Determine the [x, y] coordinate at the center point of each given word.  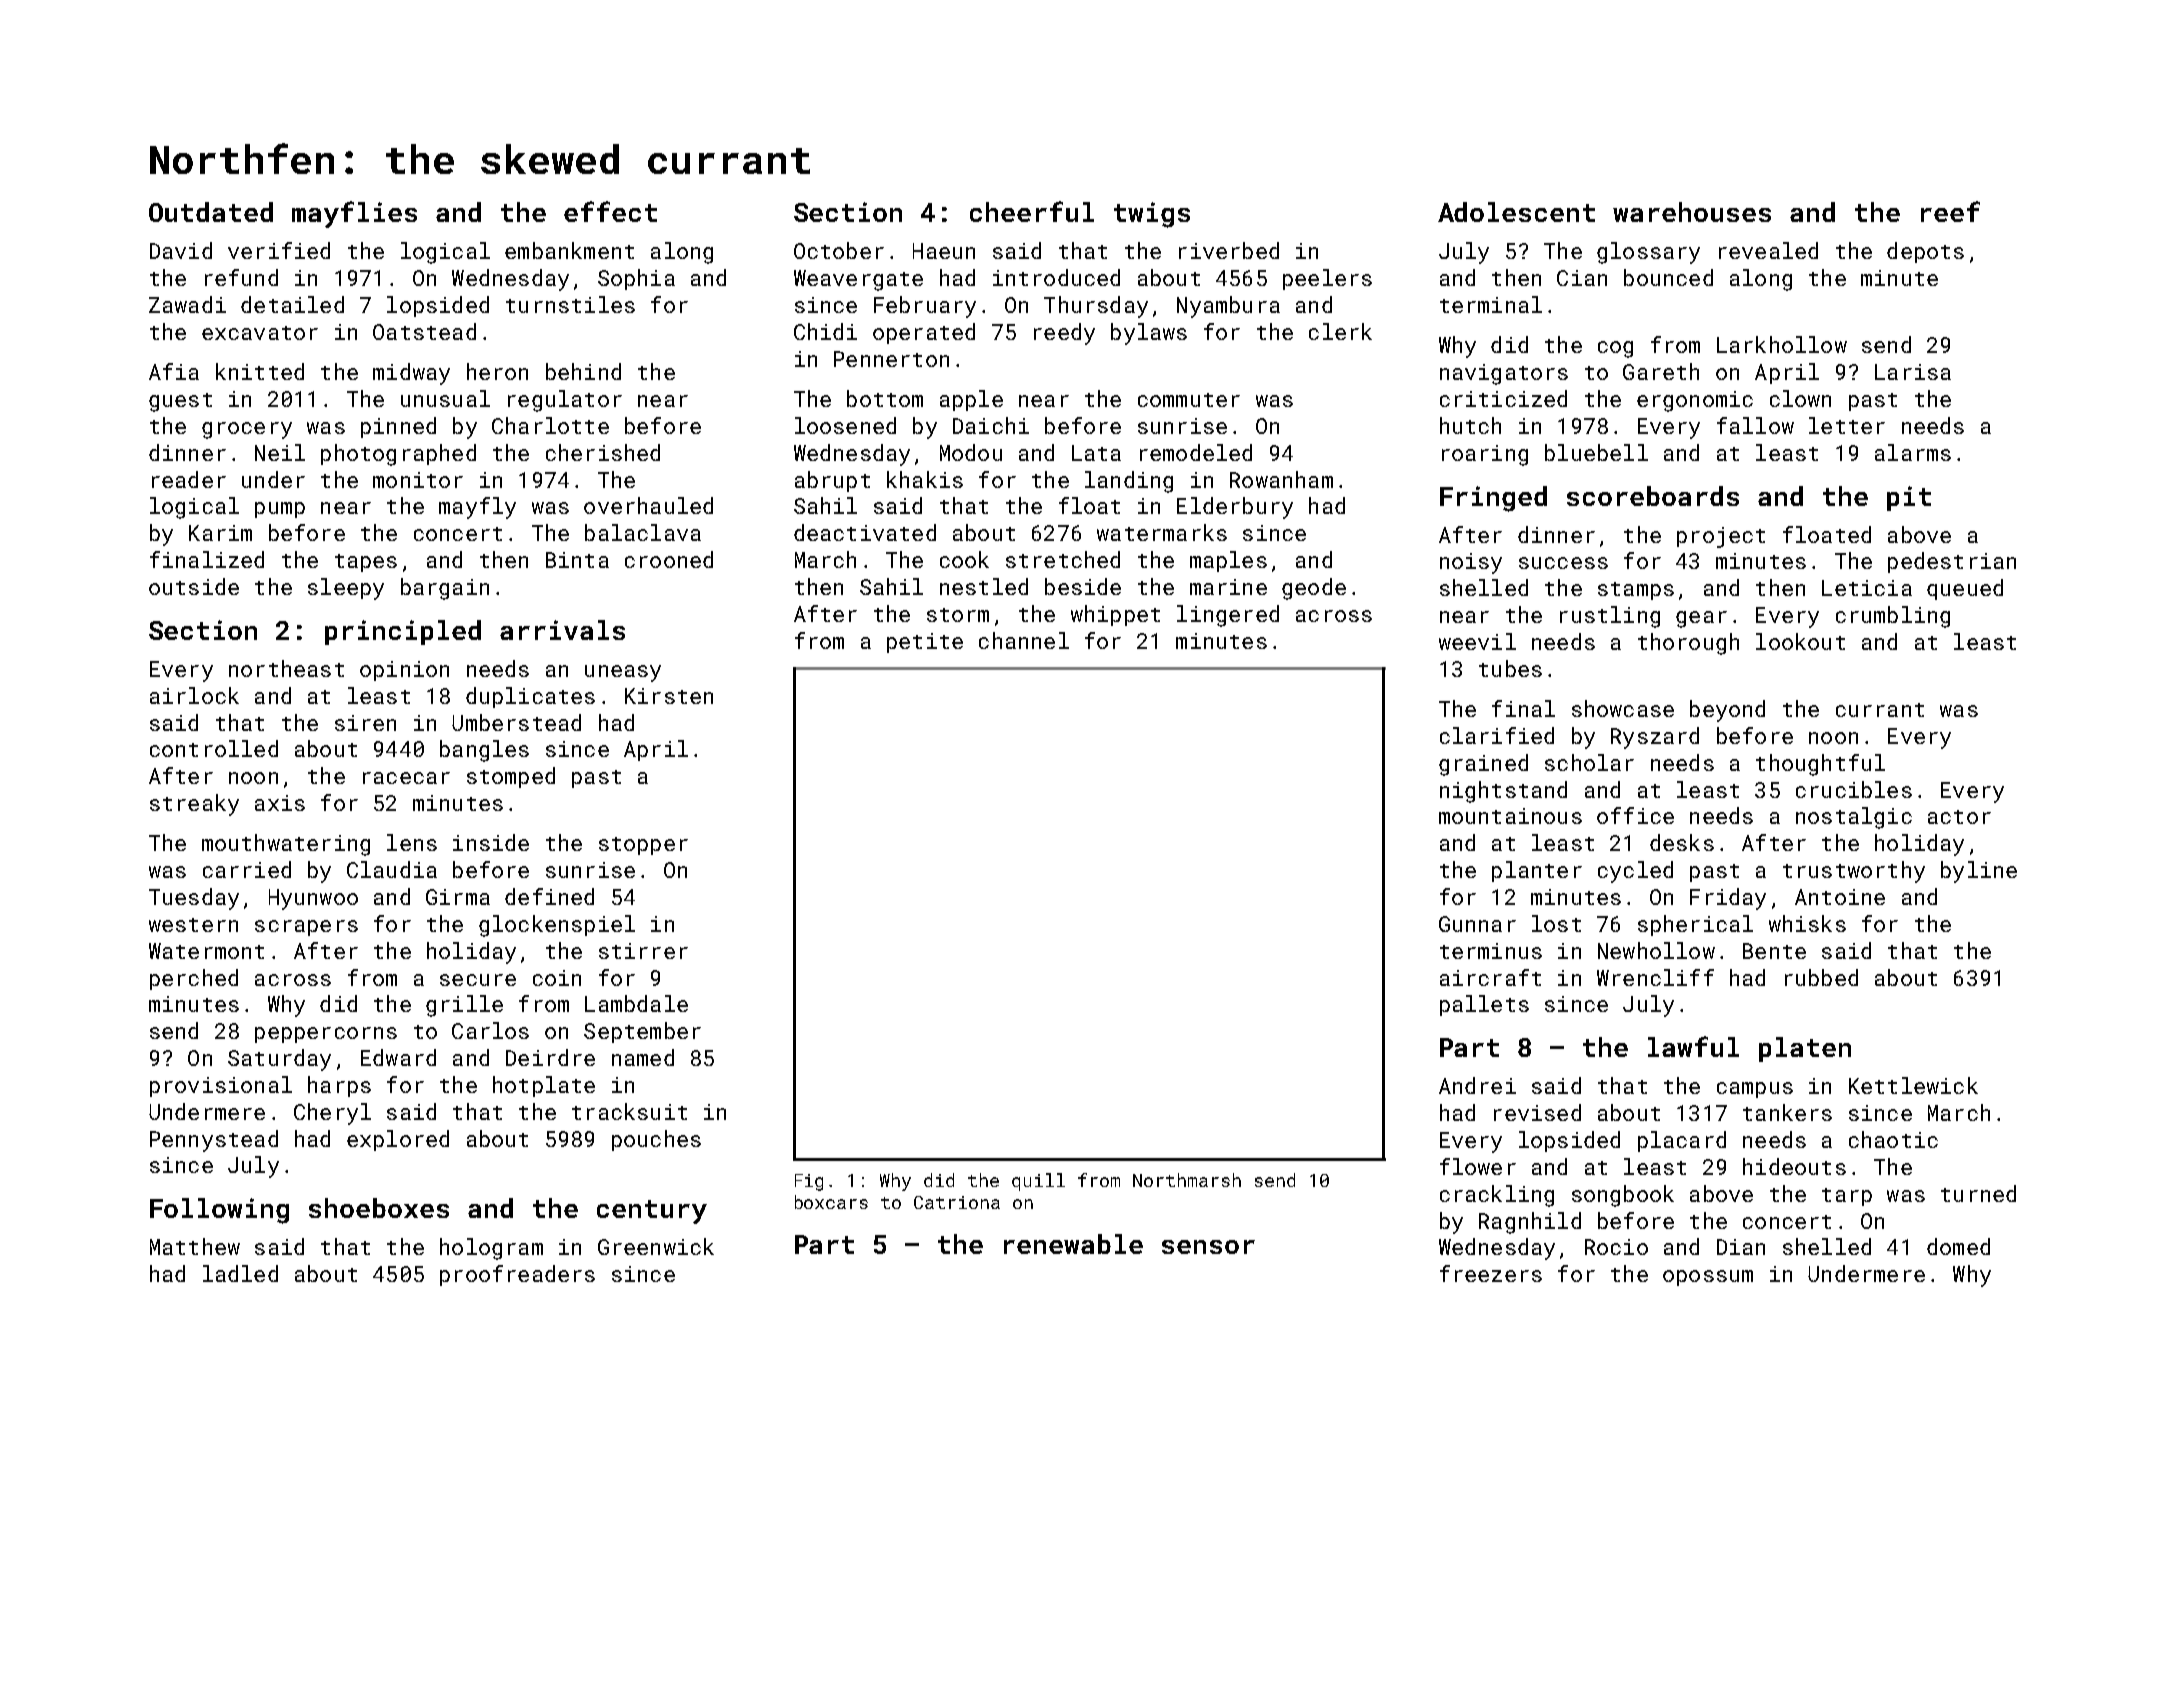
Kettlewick [1913, 1085]
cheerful [1032, 211]
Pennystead [214, 1141]
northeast [286, 668]
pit [1909, 498]
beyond [1727, 711]
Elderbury [1235, 508]
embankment [569, 250]
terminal [1491, 304]
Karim [220, 533]
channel [1024, 640]
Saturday [279, 1060]
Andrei [1477, 1085]
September [642, 1032]
